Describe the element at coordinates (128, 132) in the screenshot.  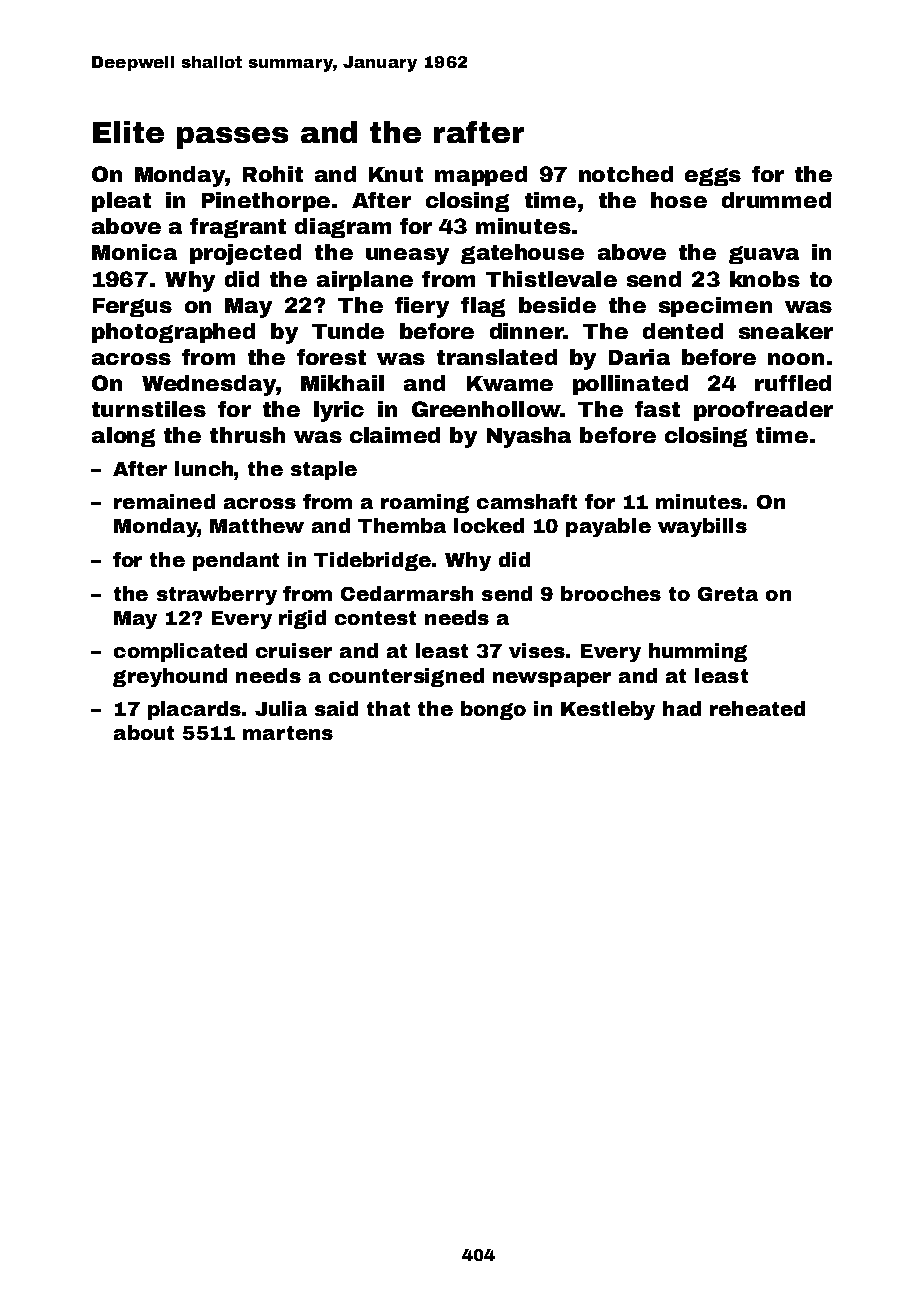
I see `Elite` at that location.
